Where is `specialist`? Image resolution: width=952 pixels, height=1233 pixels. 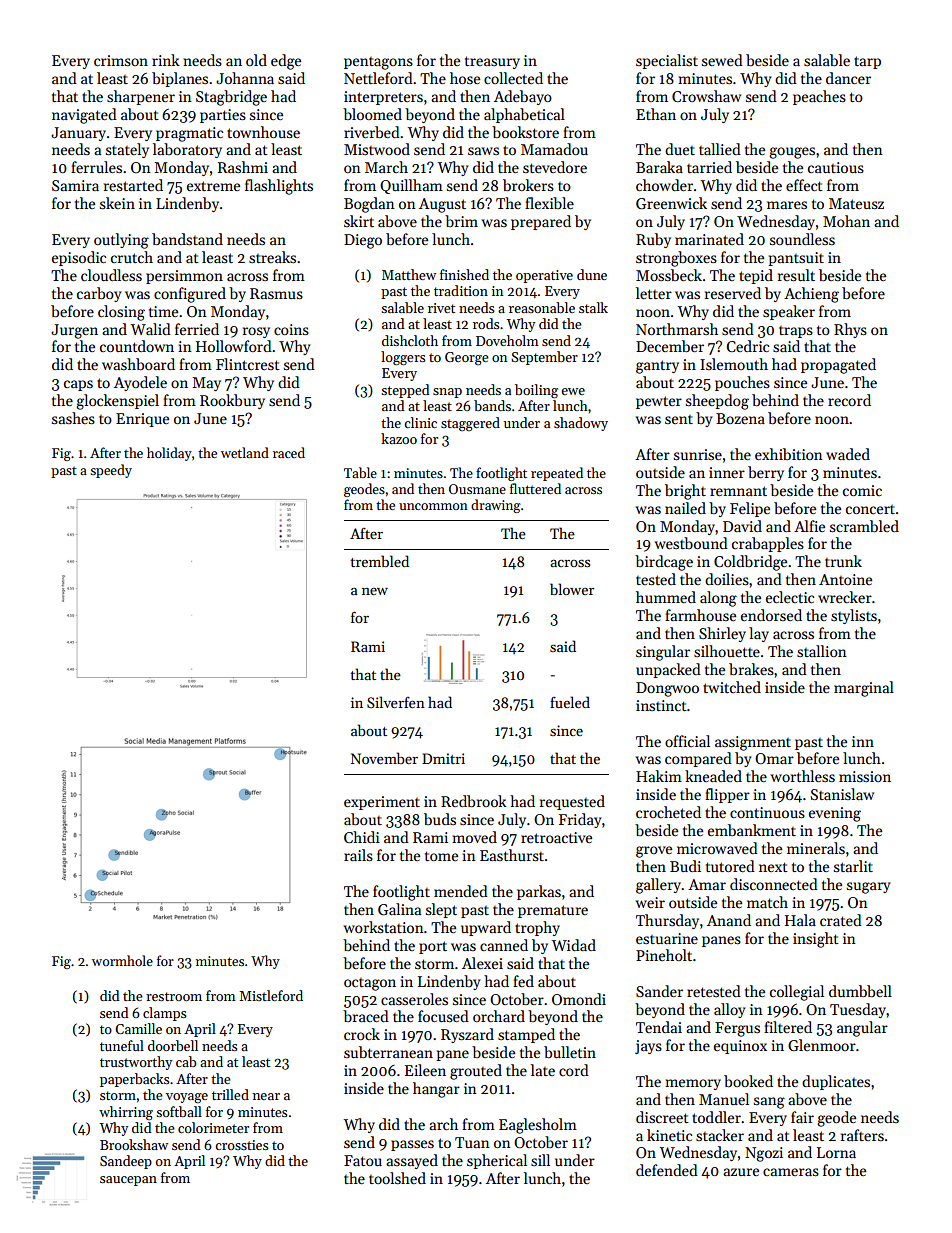 specialist is located at coordinates (667, 61).
